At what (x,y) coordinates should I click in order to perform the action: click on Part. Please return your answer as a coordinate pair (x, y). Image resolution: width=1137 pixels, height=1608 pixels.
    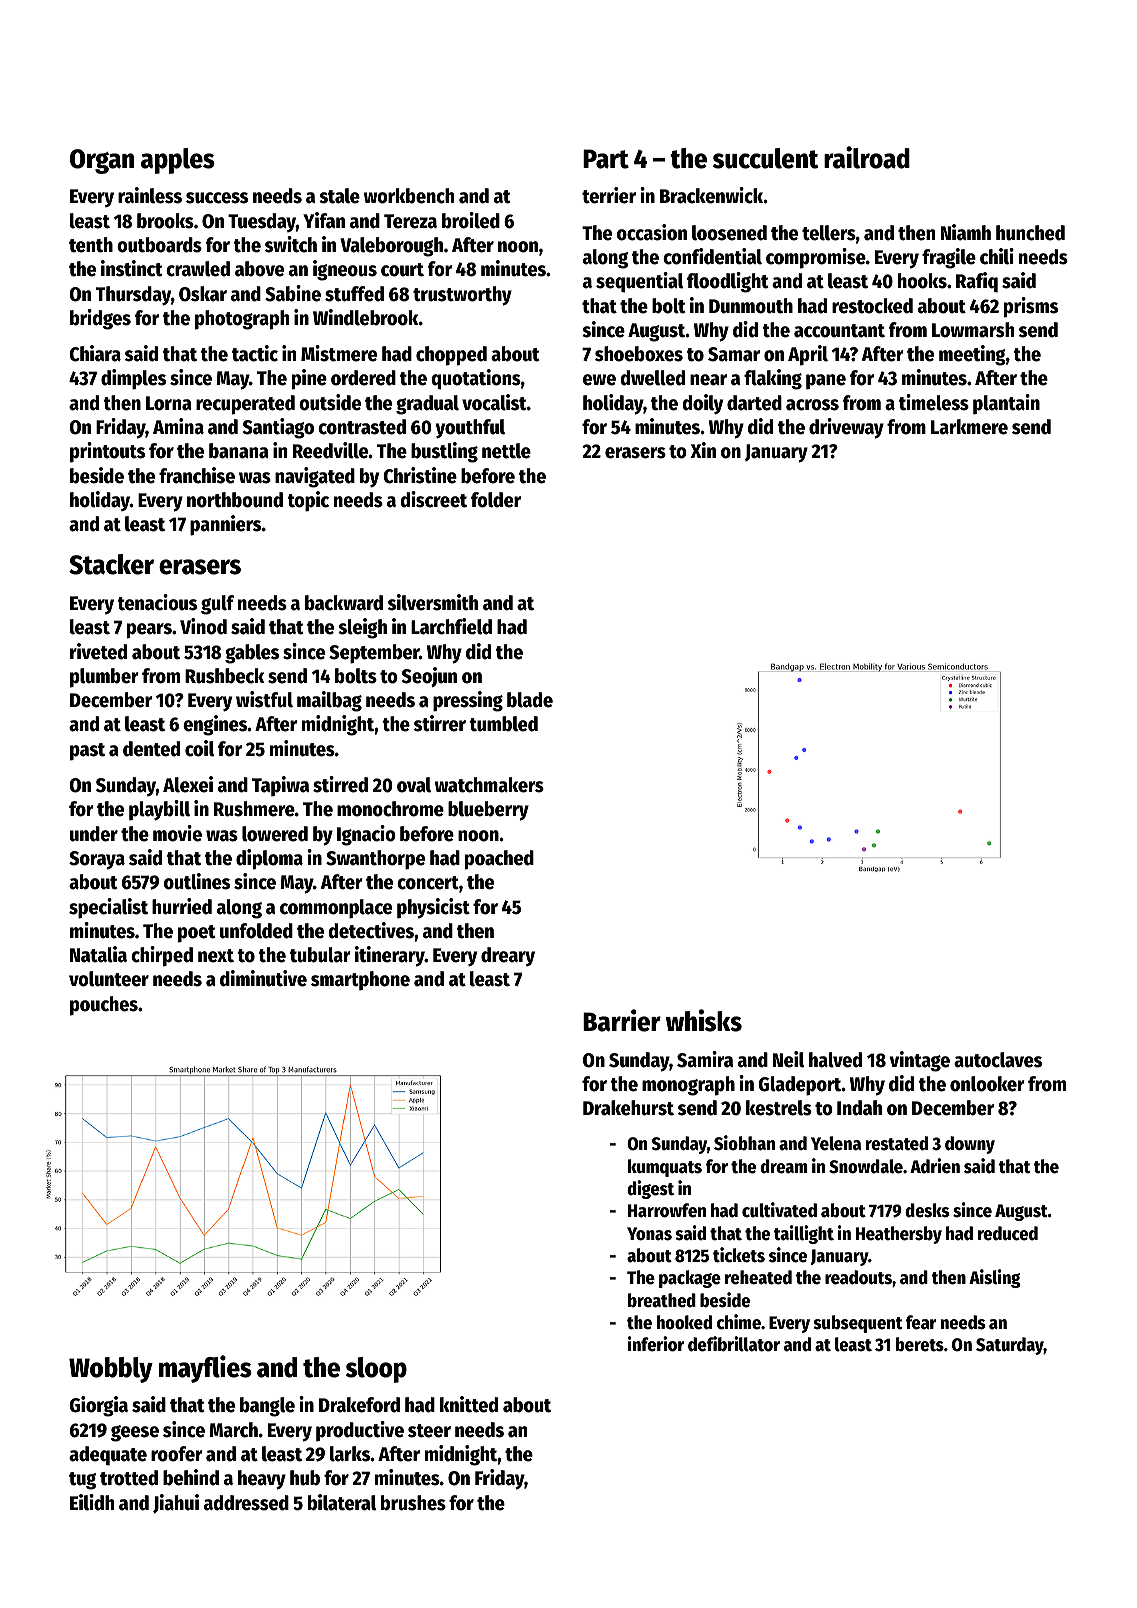
    Looking at the image, I should click on (606, 159).
